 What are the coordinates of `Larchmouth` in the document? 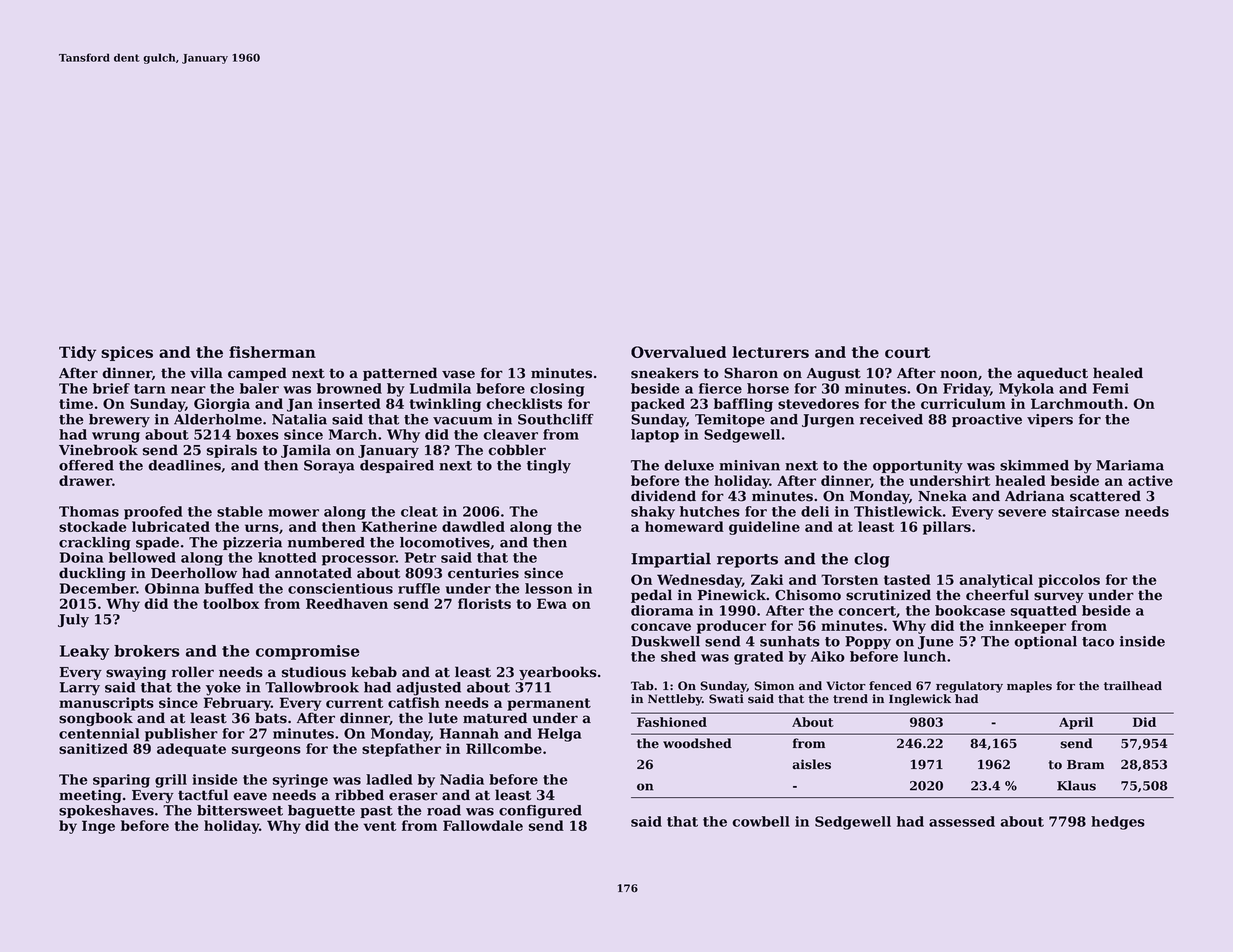 It's located at (1077, 403).
